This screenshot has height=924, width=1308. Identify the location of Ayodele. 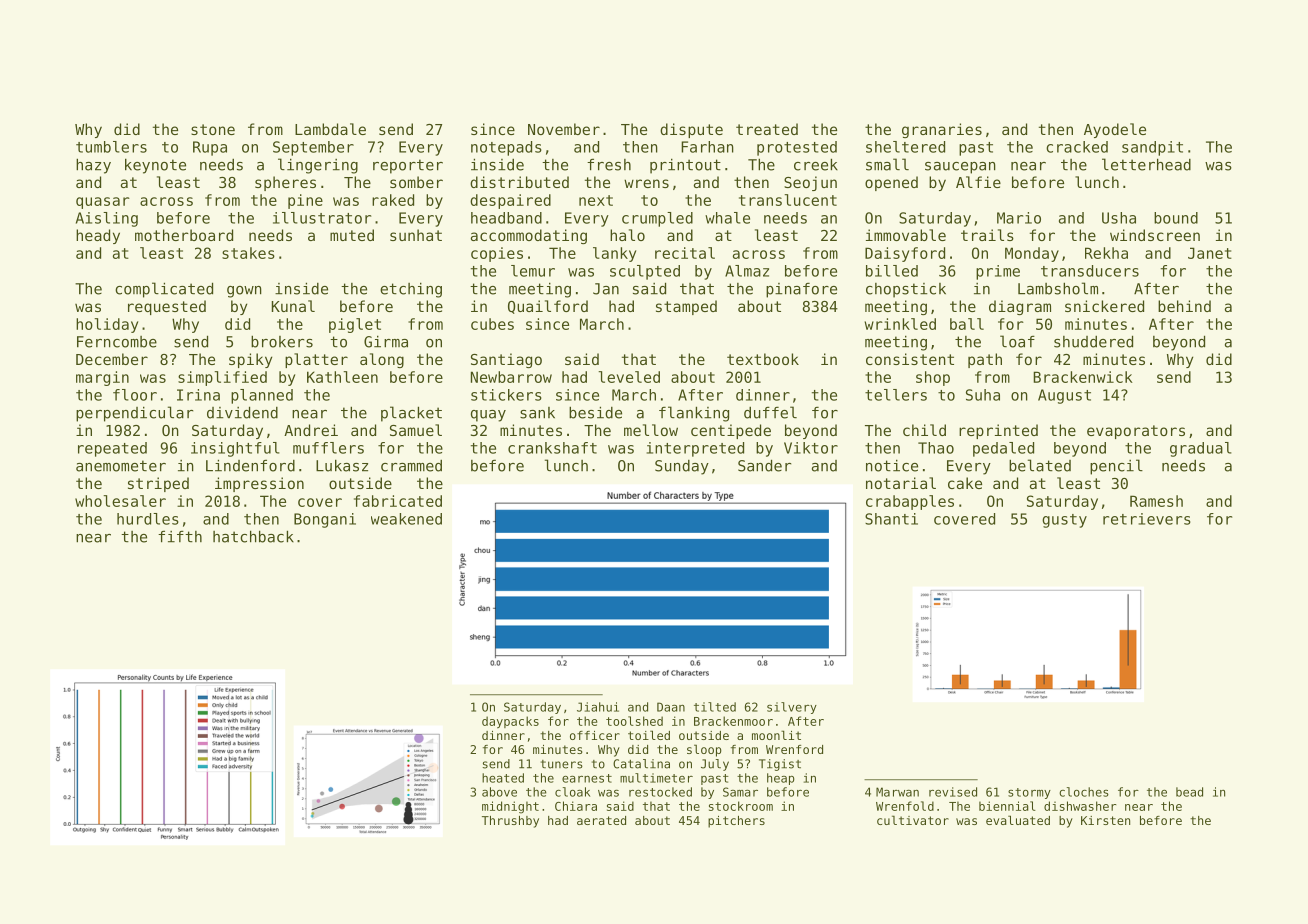
(1115, 130).
